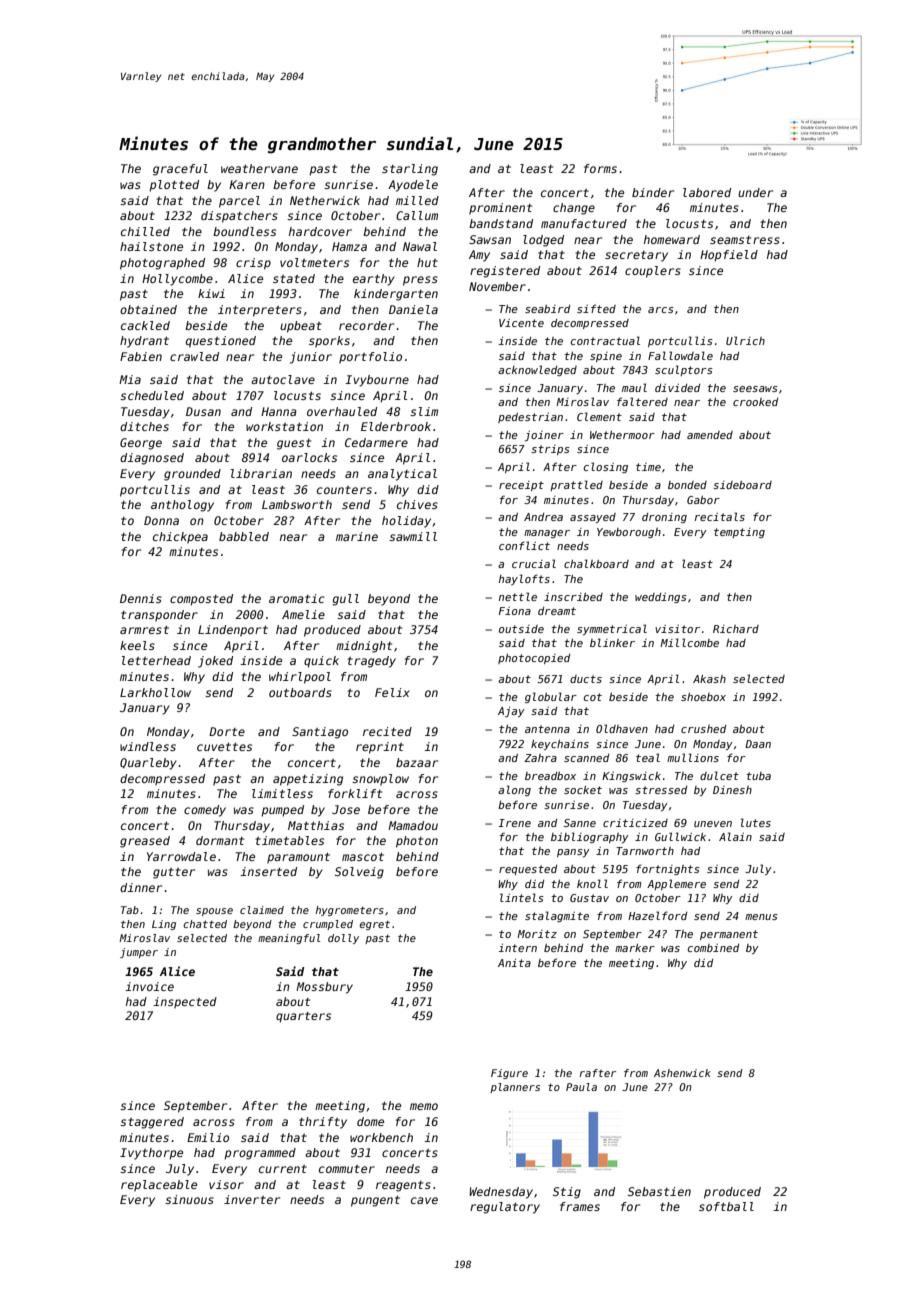 Image resolution: width=908 pixels, height=1316 pixels. I want to click on egret, so click(375, 925).
